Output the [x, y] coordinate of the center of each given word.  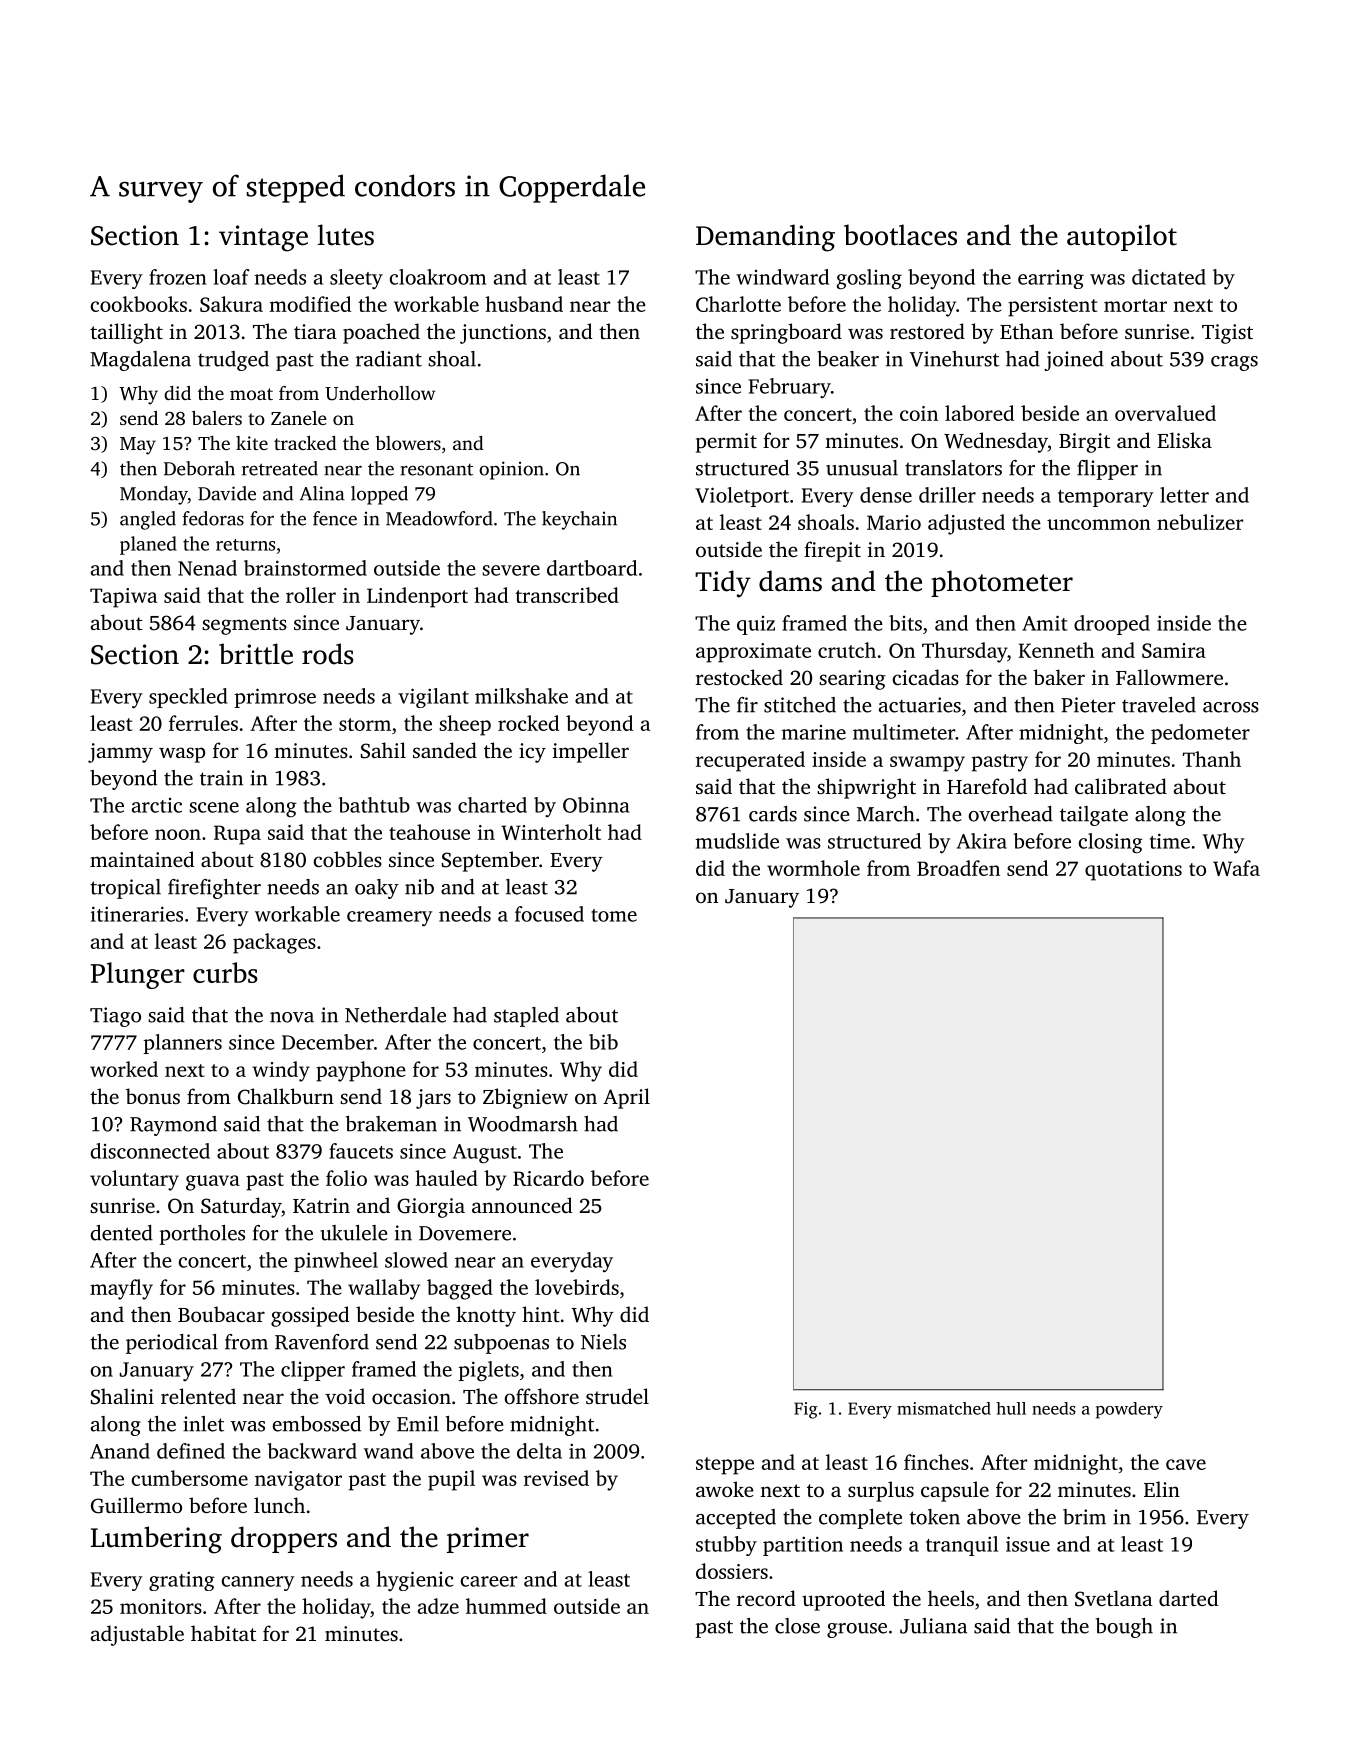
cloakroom [437, 277]
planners [183, 1044]
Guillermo [136, 1505]
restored [927, 331]
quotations [1133, 871]
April [626, 1098]
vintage [263, 238]
